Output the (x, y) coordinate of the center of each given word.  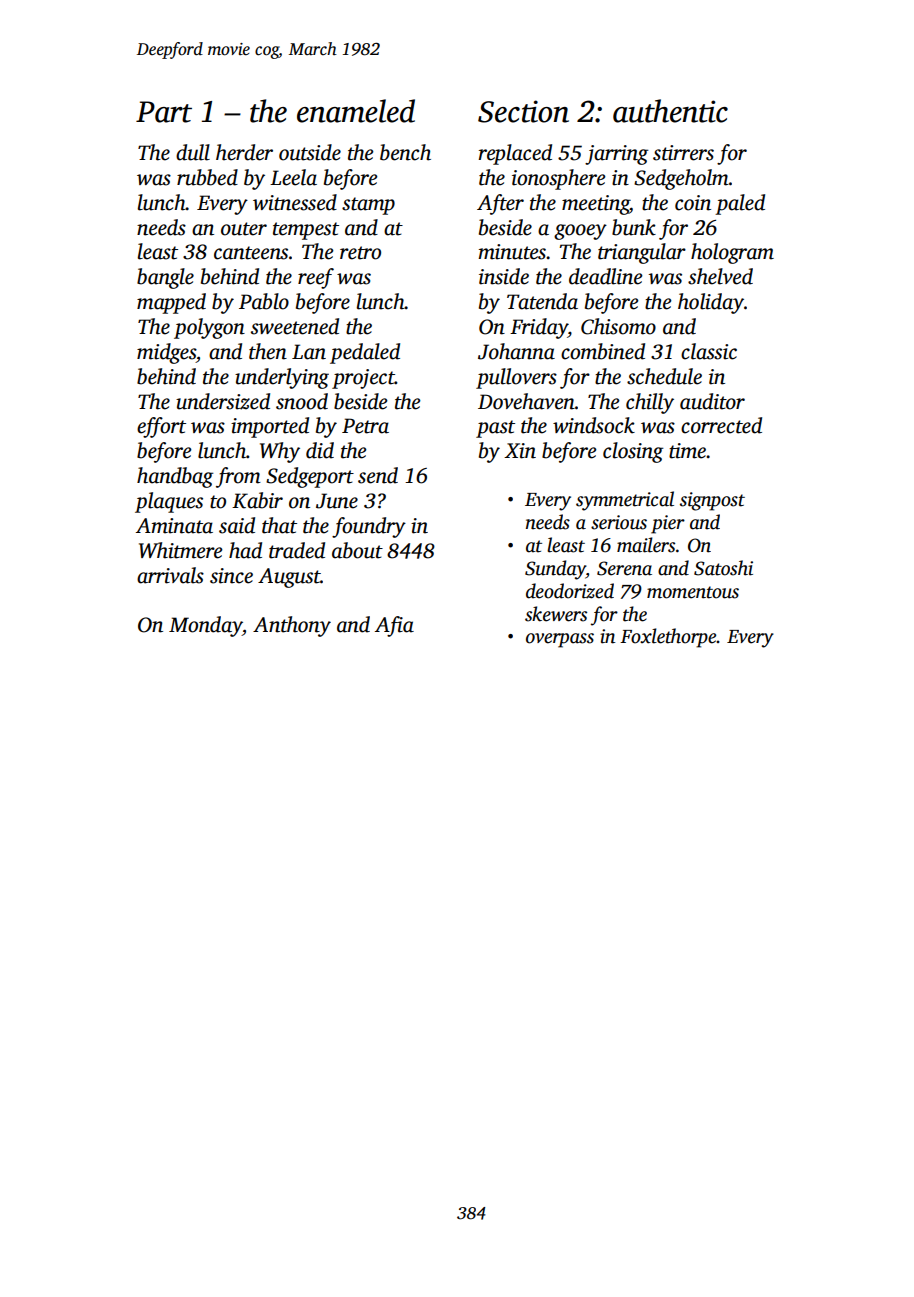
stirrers (683, 153)
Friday (539, 328)
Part (164, 112)
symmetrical (625, 501)
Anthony (292, 626)
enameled (356, 111)
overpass (560, 640)
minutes (512, 252)
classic (709, 351)
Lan (309, 352)
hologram (732, 253)
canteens (251, 253)
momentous (693, 592)
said (237, 525)
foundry (369, 527)
